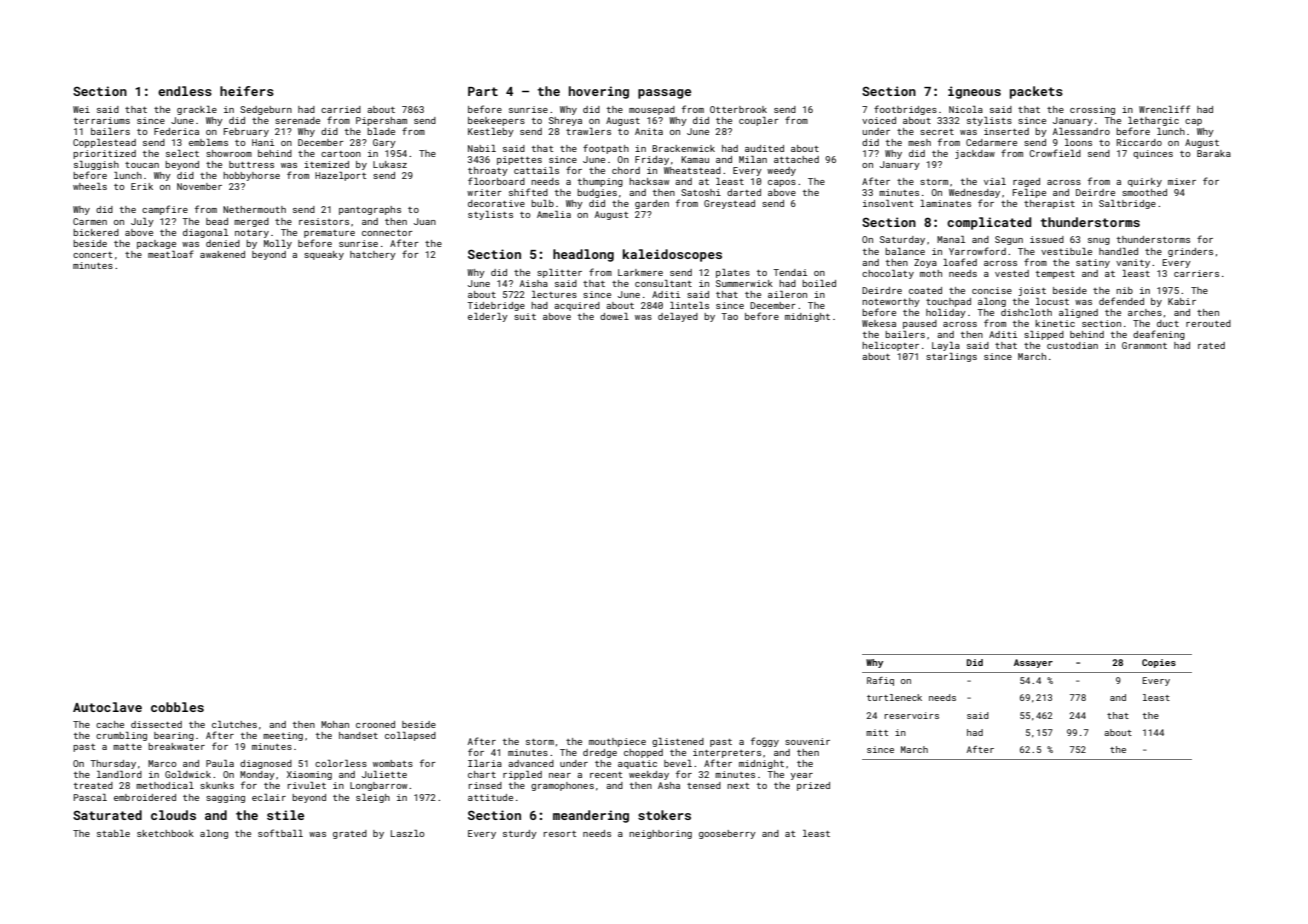 The width and height of the screenshot is (1308, 924). Describe the element at coordinates (951, 357) in the screenshot. I see `starlings` at that location.
